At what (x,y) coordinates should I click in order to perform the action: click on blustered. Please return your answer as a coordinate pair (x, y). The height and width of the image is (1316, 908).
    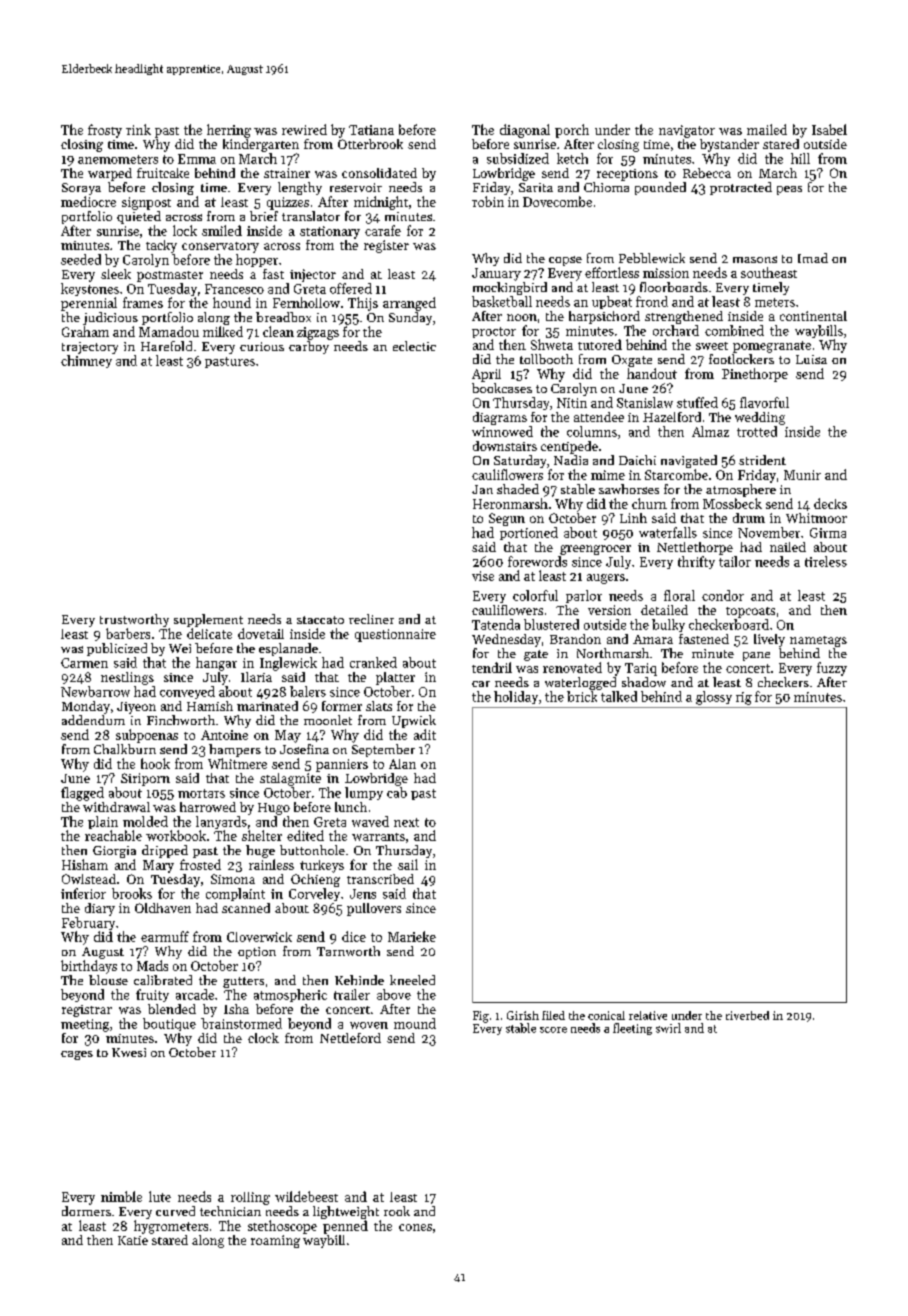
    Looking at the image, I should click on (551, 624).
